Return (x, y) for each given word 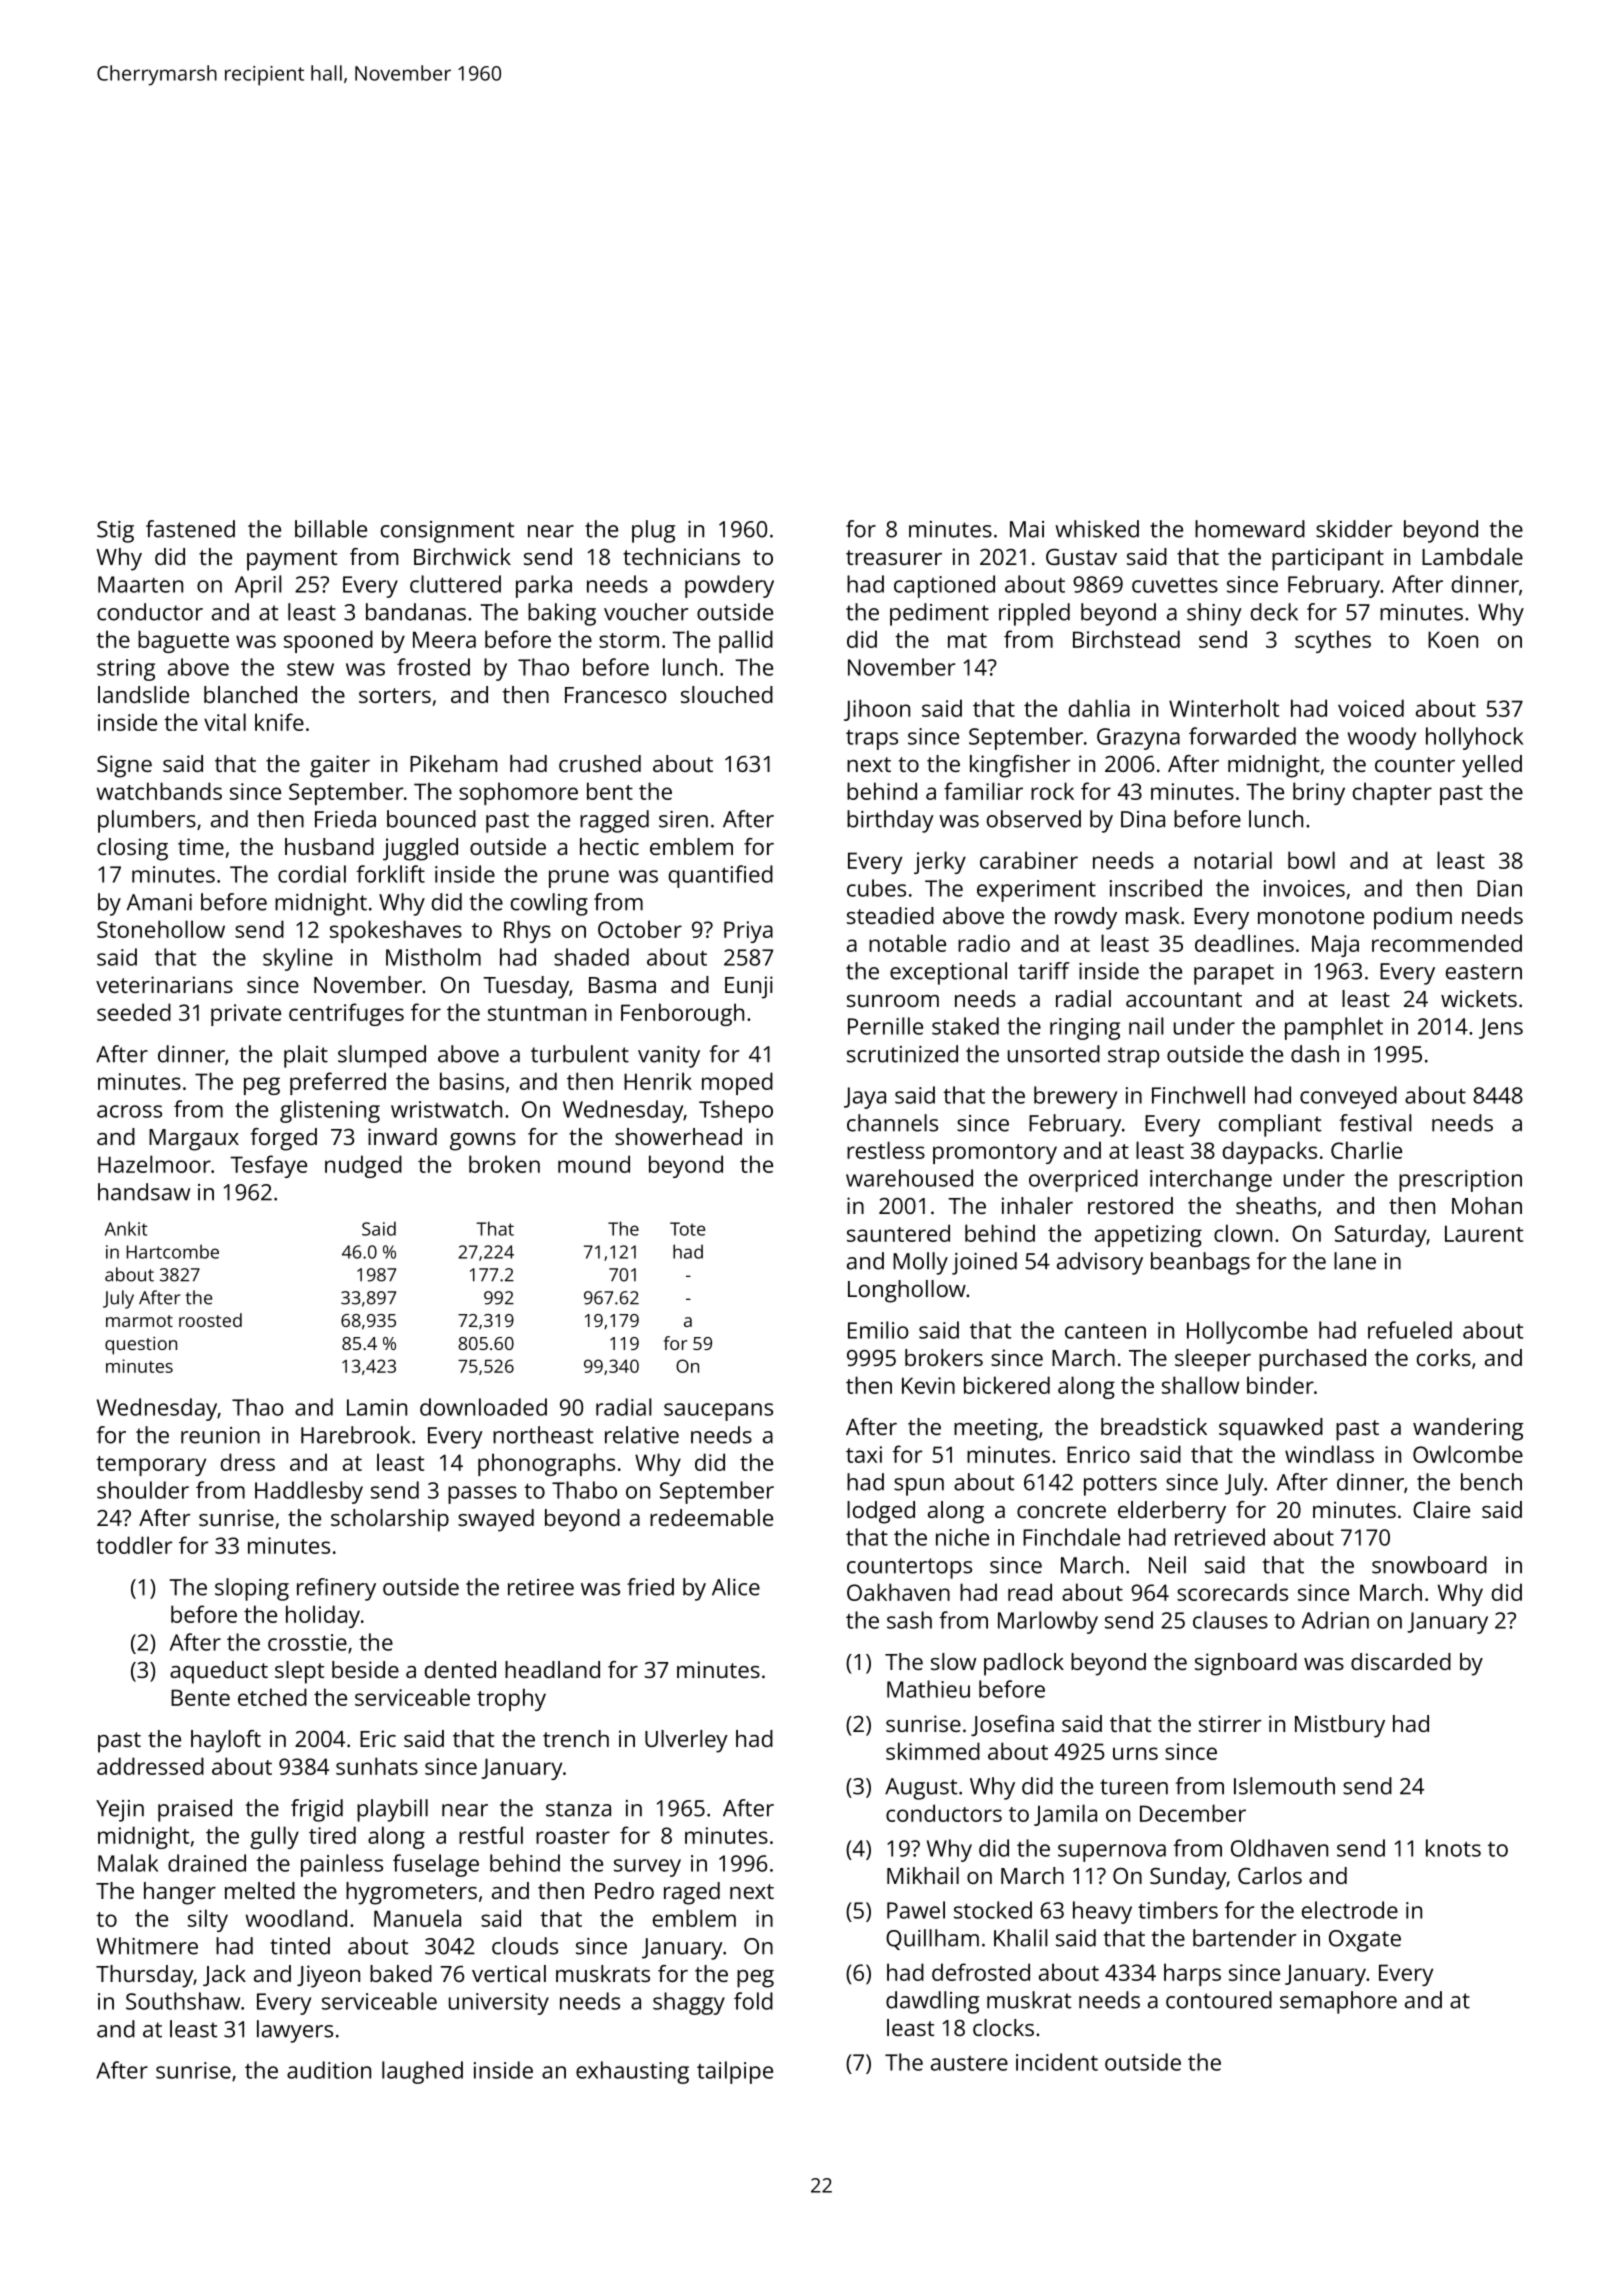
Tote (687, 1229)
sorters (395, 695)
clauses (1230, 1620)
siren (683, 819)
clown (1243, 1233)
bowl (1311, 860)
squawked (1271, 1429)
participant (1328, 559)
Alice (736, 1587)
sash (909, 1620)
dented (460, 1669)
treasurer (894, 557)
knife (279, 722)
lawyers (295, 2031)
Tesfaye (268, 1166)
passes (482, 1495)
